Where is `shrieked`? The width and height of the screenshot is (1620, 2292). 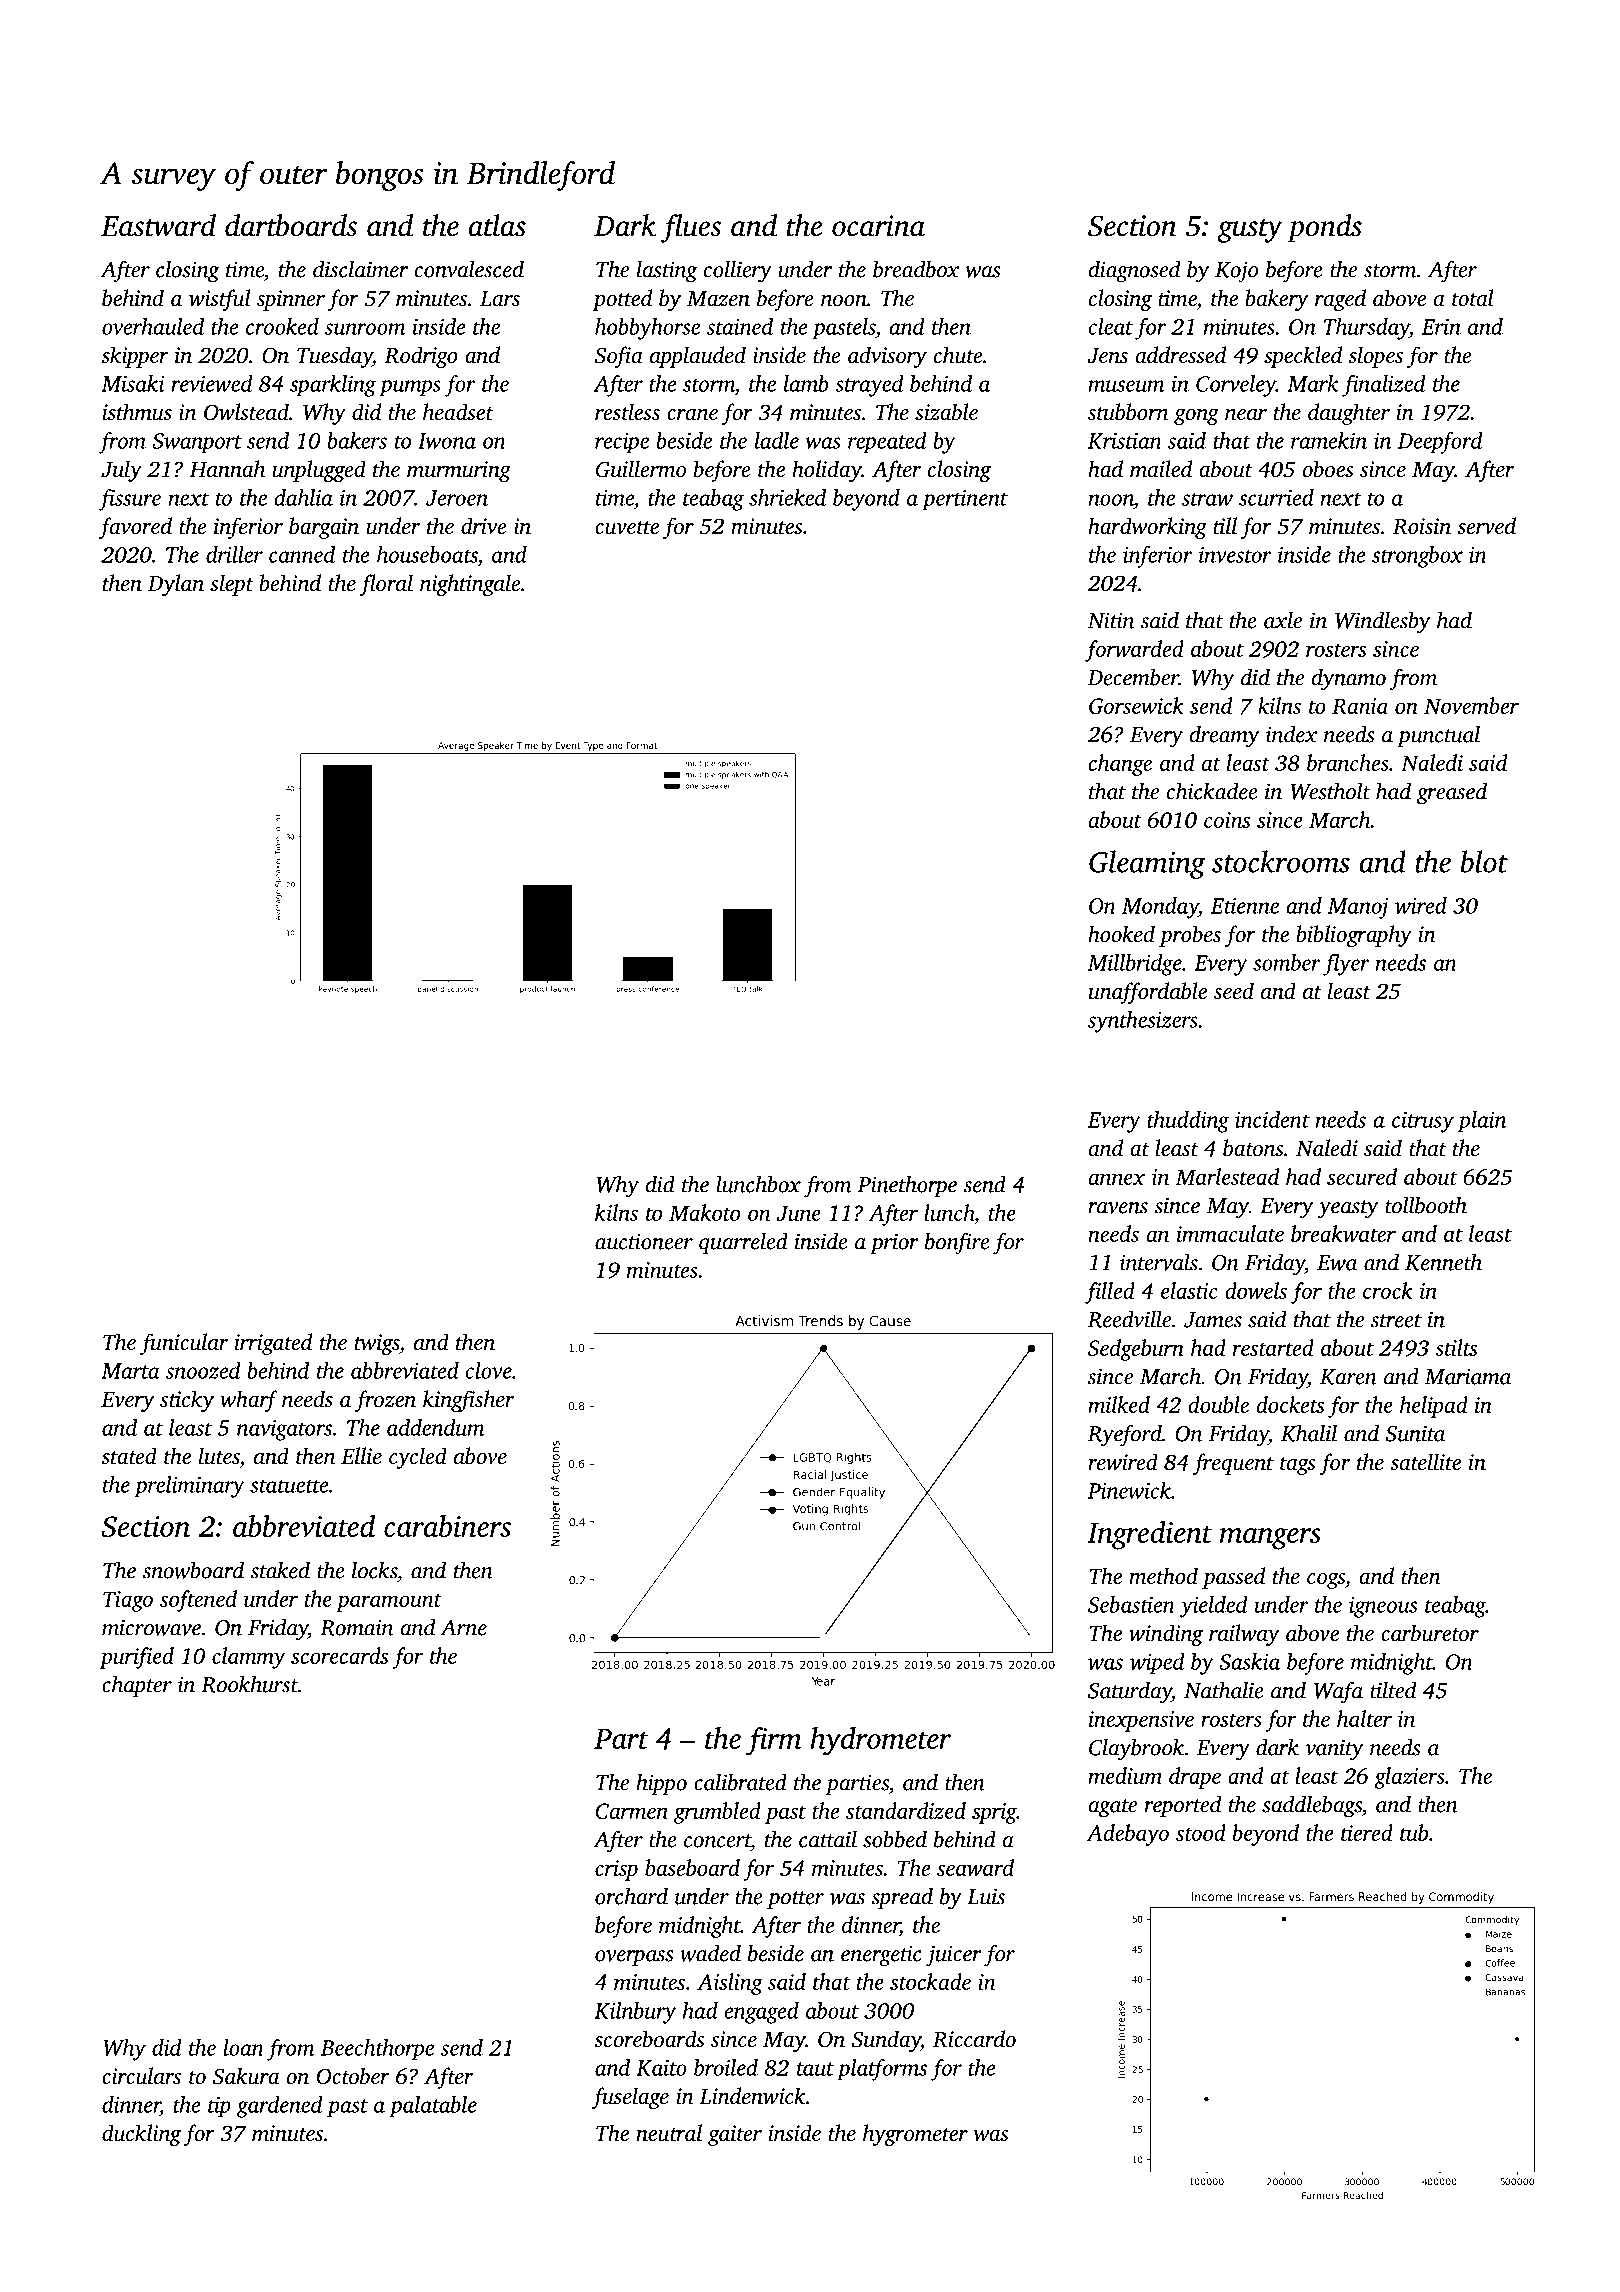
shrieked is located at coordinates (787, 497).
